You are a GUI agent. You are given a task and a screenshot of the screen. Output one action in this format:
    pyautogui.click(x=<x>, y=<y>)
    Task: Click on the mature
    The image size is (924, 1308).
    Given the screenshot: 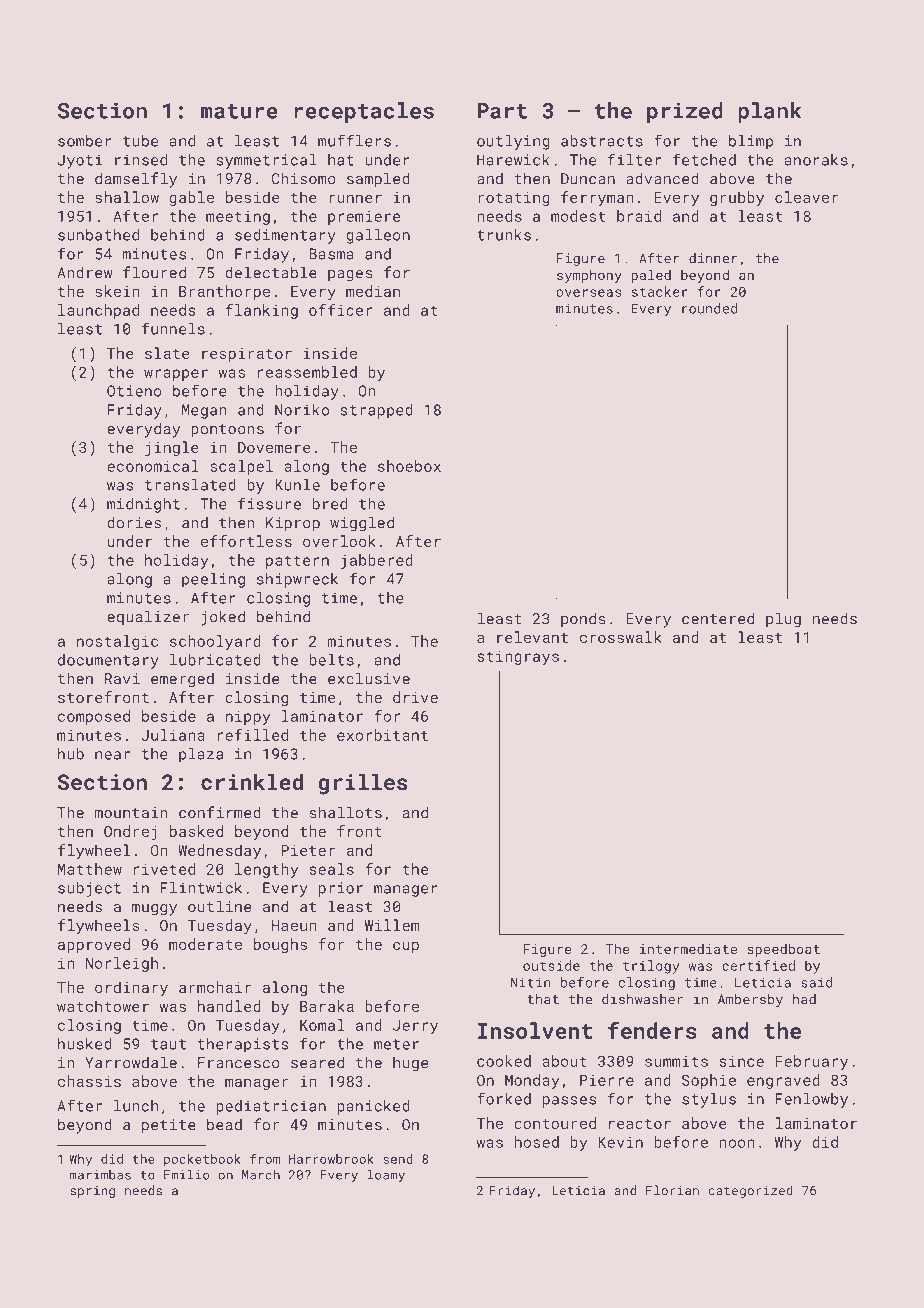 What is the action you would take?
    pyautogui.click(x=239, y=111)
